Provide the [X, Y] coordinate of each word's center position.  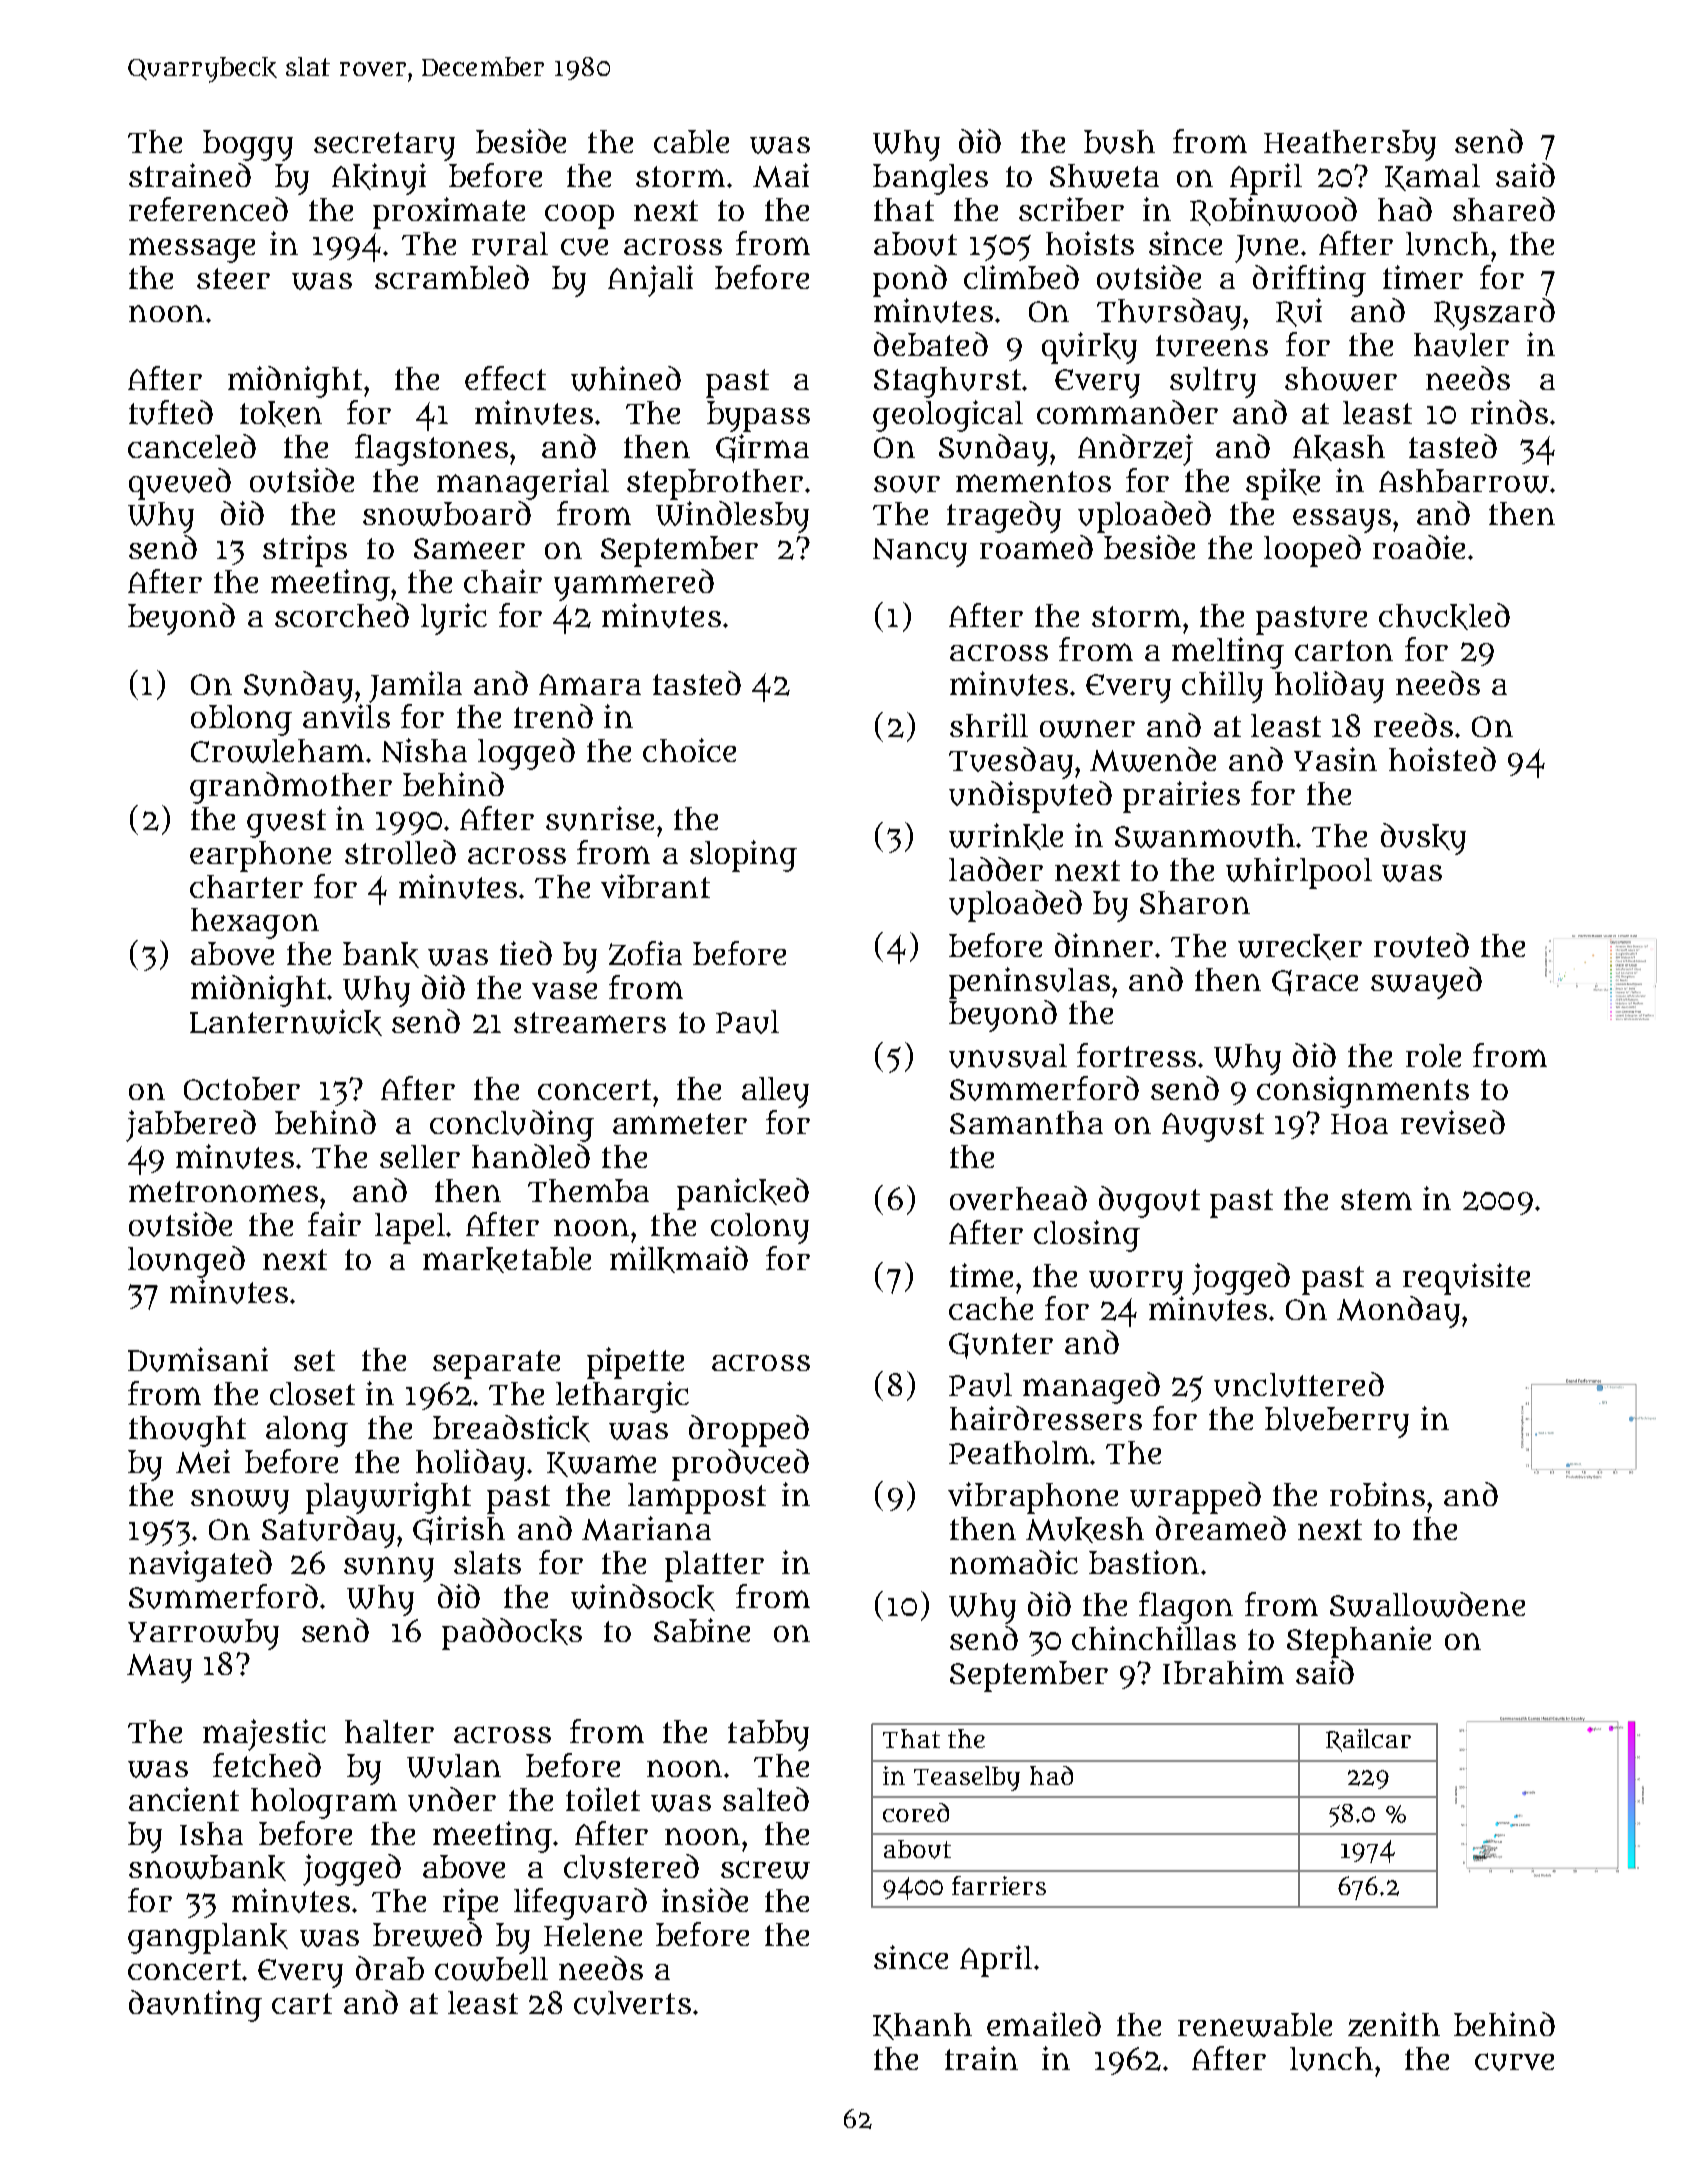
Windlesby [732, 517]
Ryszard [1494, 314]
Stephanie [1359, 1642]
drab [390, 1968]
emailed [1044, 2024]
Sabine [702, 1630]
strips [305, 551]
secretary [384, 146]
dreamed [1221, 1528]
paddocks [512, 1634]
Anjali [650, 281]
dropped [749, 1431]
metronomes [223, 1191]
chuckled [1444, 616]
